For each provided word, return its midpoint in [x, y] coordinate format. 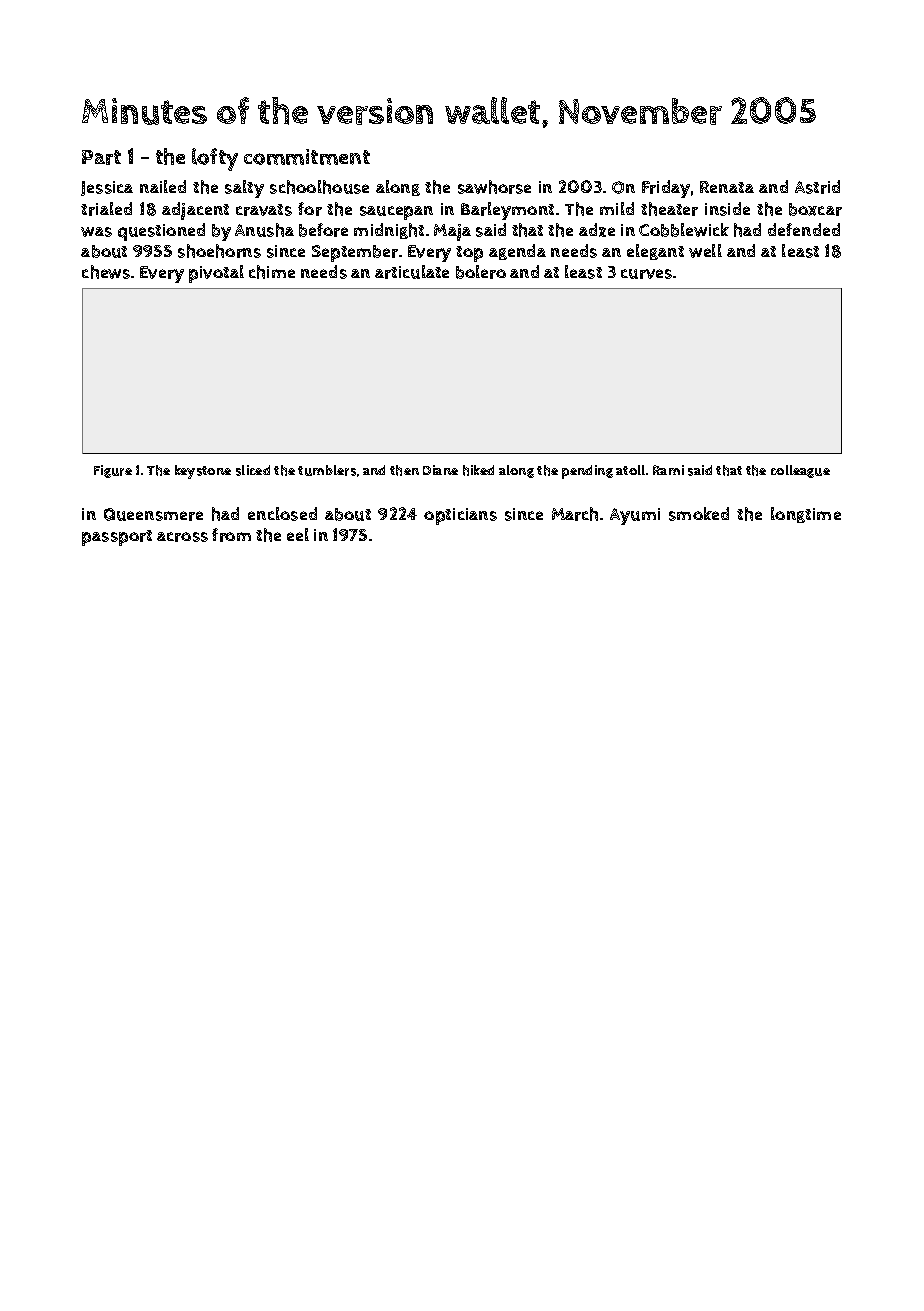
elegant [655, 252]
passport [117, 538]
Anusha [264, 230]
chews [106, 272]
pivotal [216, 274]
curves [646, 274]
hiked [478, 470]
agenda [517, 252]
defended [804, 229]
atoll [630, 470]
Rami [668, 470]
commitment [307, 157]
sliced [253, 470]
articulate [412, 272]
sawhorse [494, 187]
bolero [481, 272]
